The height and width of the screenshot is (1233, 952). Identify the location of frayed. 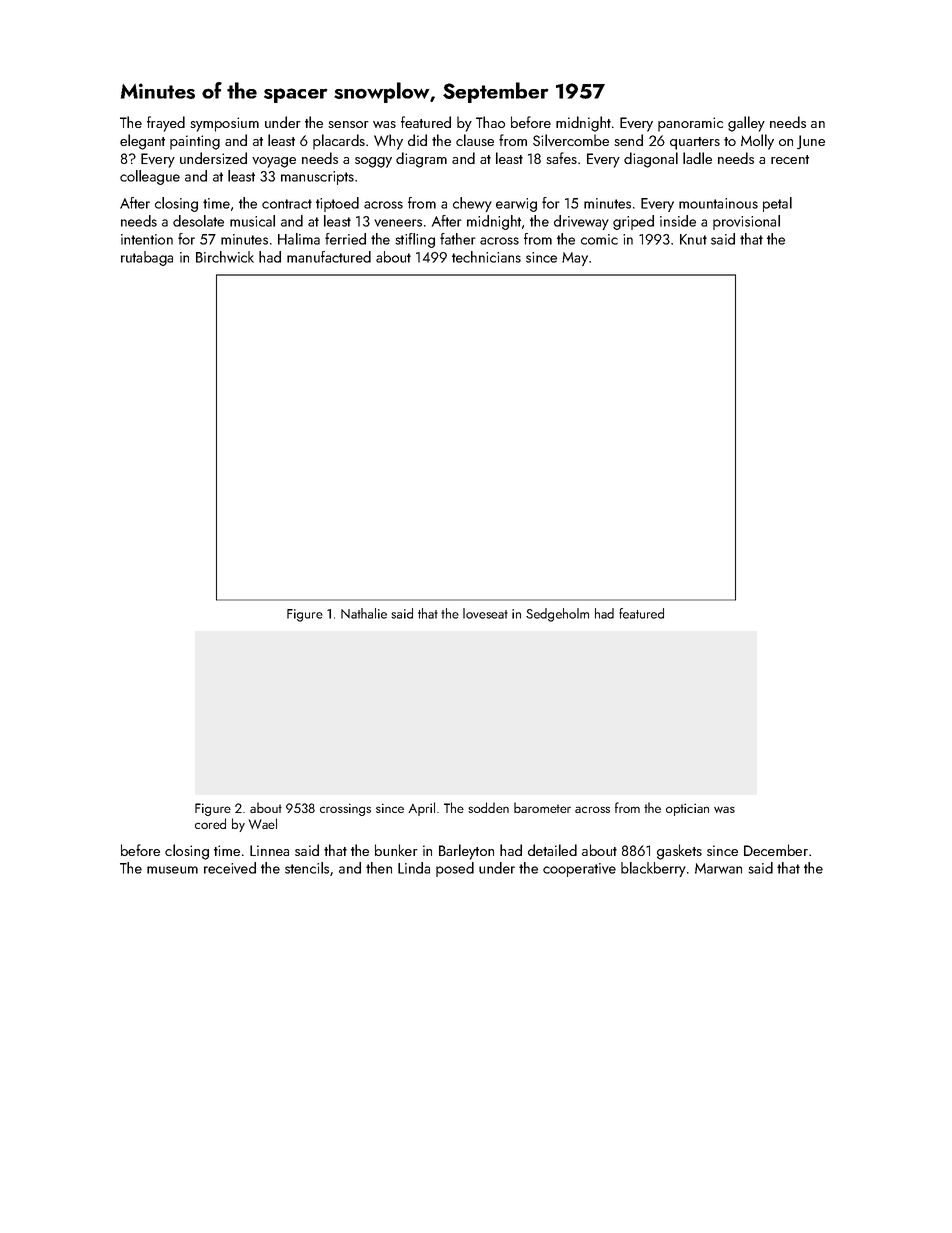
(166, 124).
